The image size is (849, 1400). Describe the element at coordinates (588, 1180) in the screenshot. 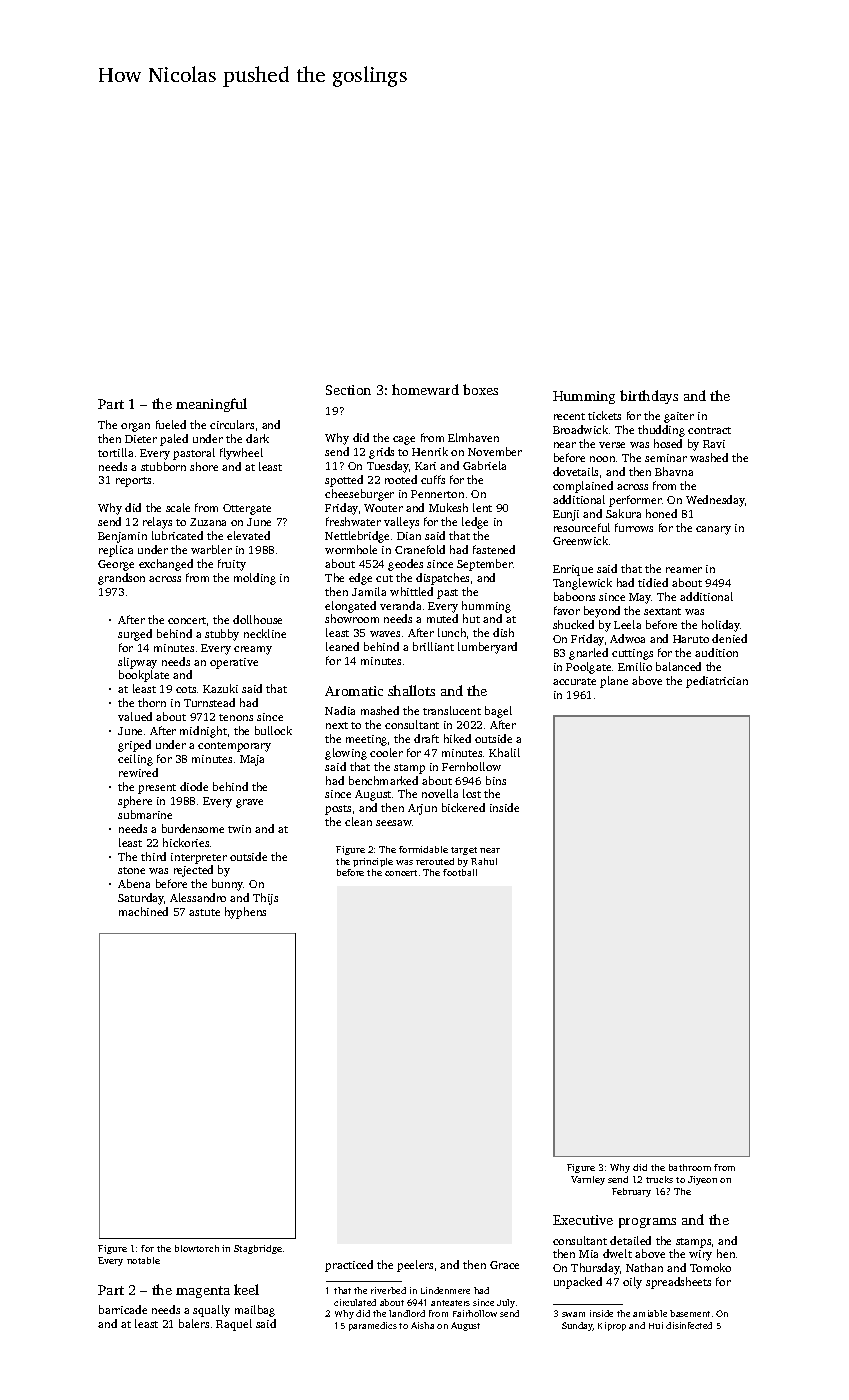

I see `Varnley` at that location.
